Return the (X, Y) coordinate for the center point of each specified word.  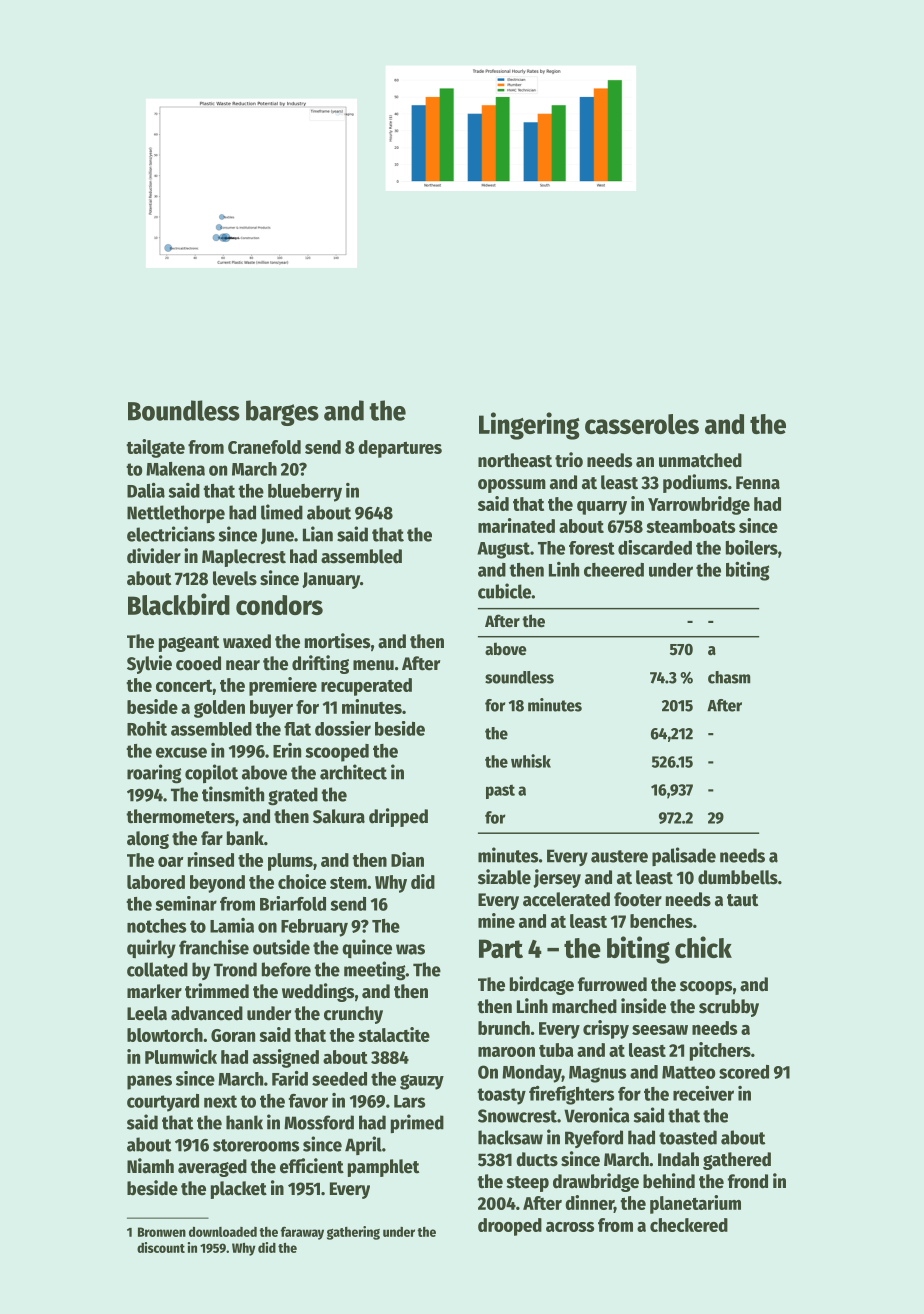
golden (219, 709)
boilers (752, 547)
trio (569, 460)
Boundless (184, 410)
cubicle (504, 591)
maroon (506, 1052)
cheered (614, 570)
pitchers (720, 1051)
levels (235, 578)
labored (156, 882)
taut (742, 900)
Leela (147, 1013)
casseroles (642, 424)
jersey (557, 878)
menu (373, 665)
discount (161, 1247)
